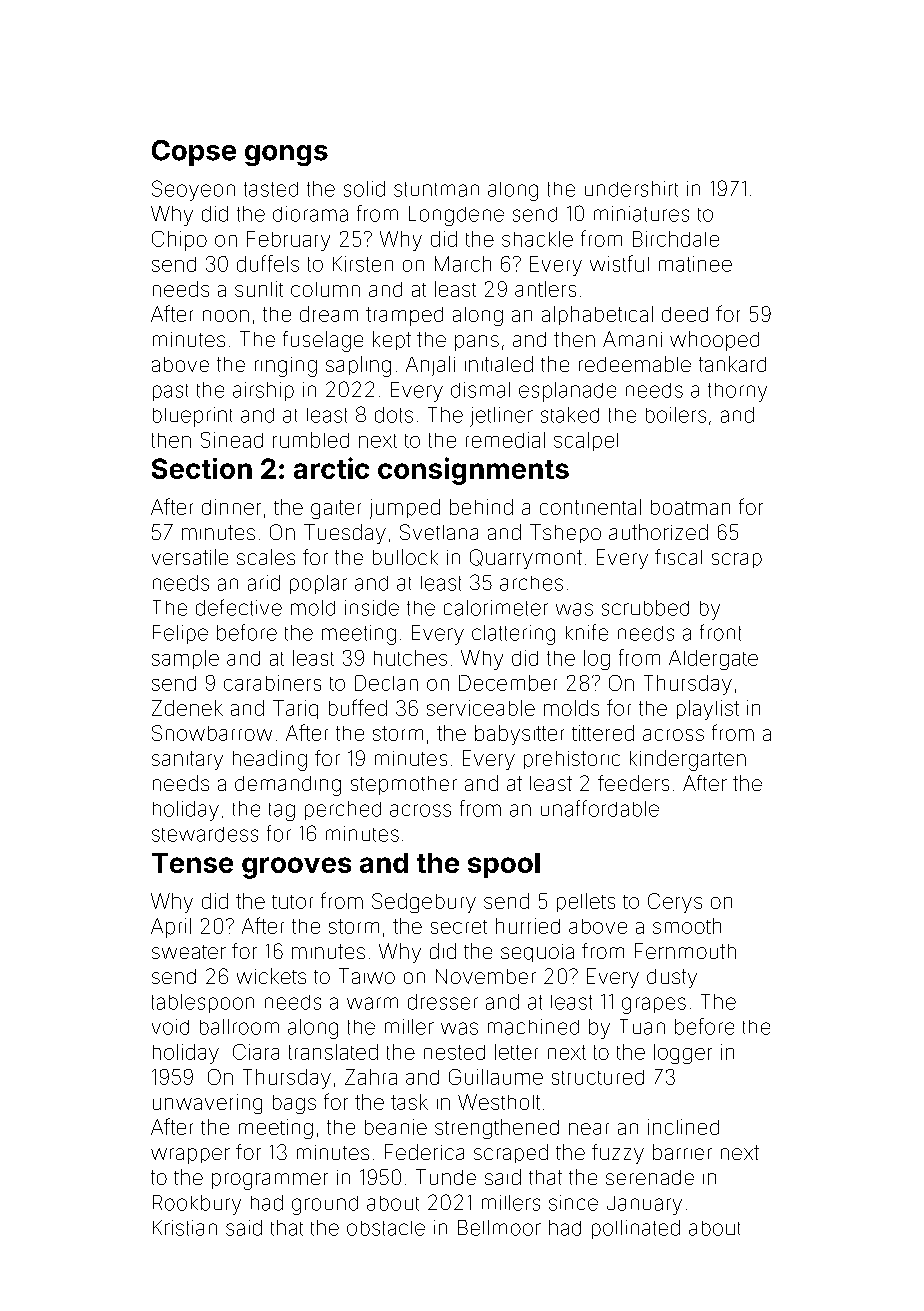 This document has height=1311, width=924. What do you see at coordinates (266, 557) in the document?
I see `scales` at bounding box center [266, 557].
